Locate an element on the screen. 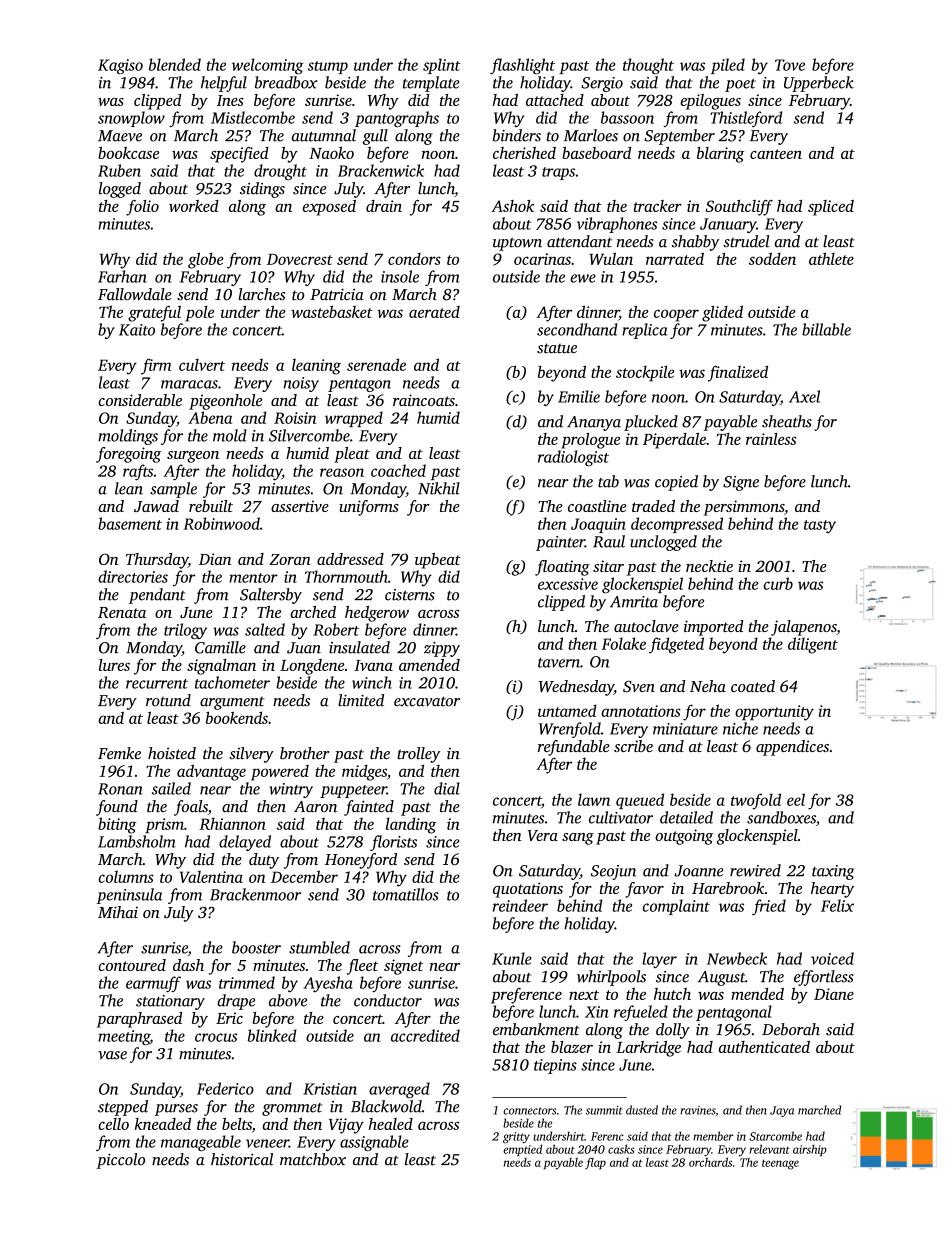 This screenshot has height=1233, width=952. matchbox is located at coordinates (313, 1159).
